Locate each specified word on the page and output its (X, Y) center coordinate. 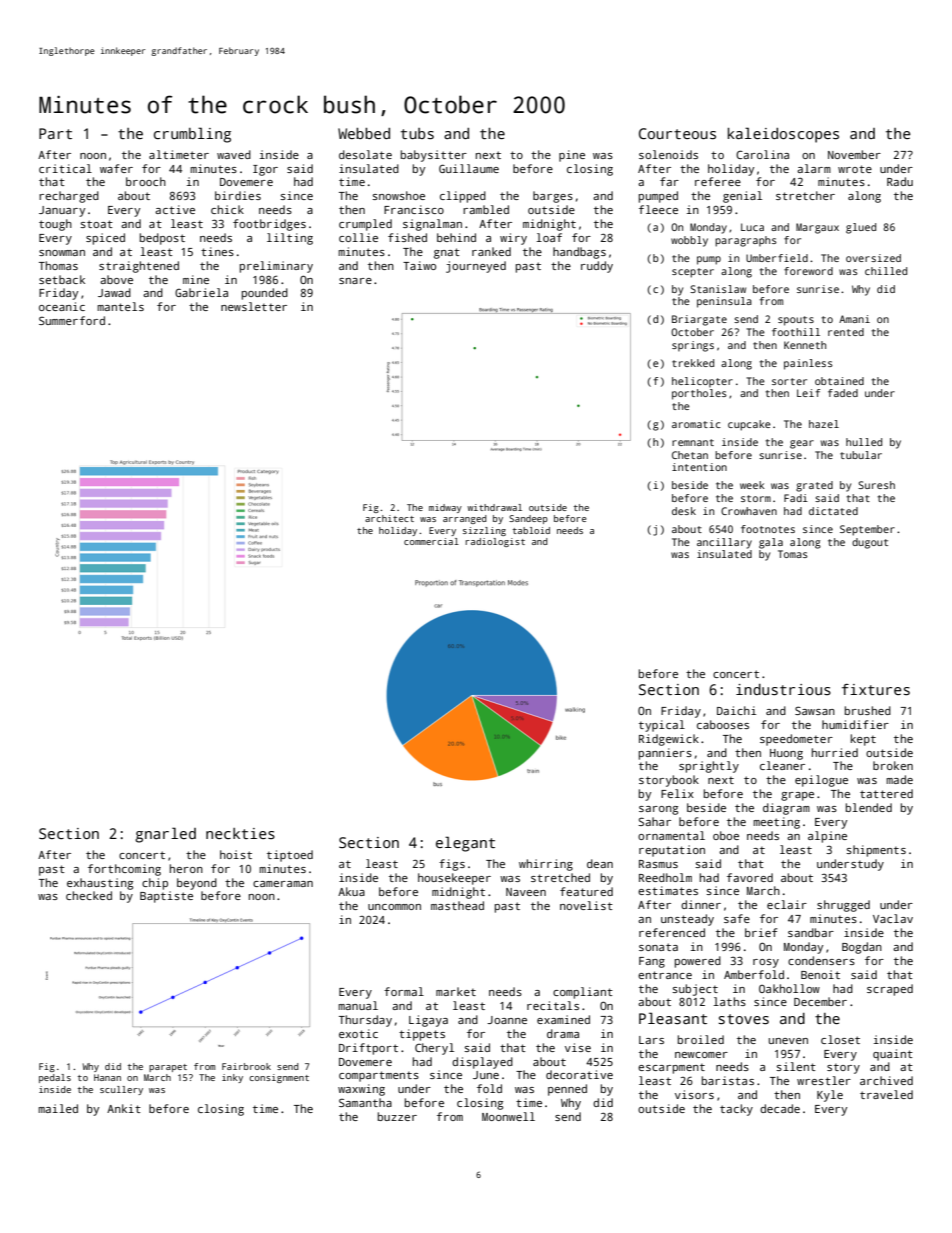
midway (445, 508)
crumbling (192, 135)
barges (553, 197)
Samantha (365, 1102)
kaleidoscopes (783, 135)
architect (389, 518)
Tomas (793, 554)
